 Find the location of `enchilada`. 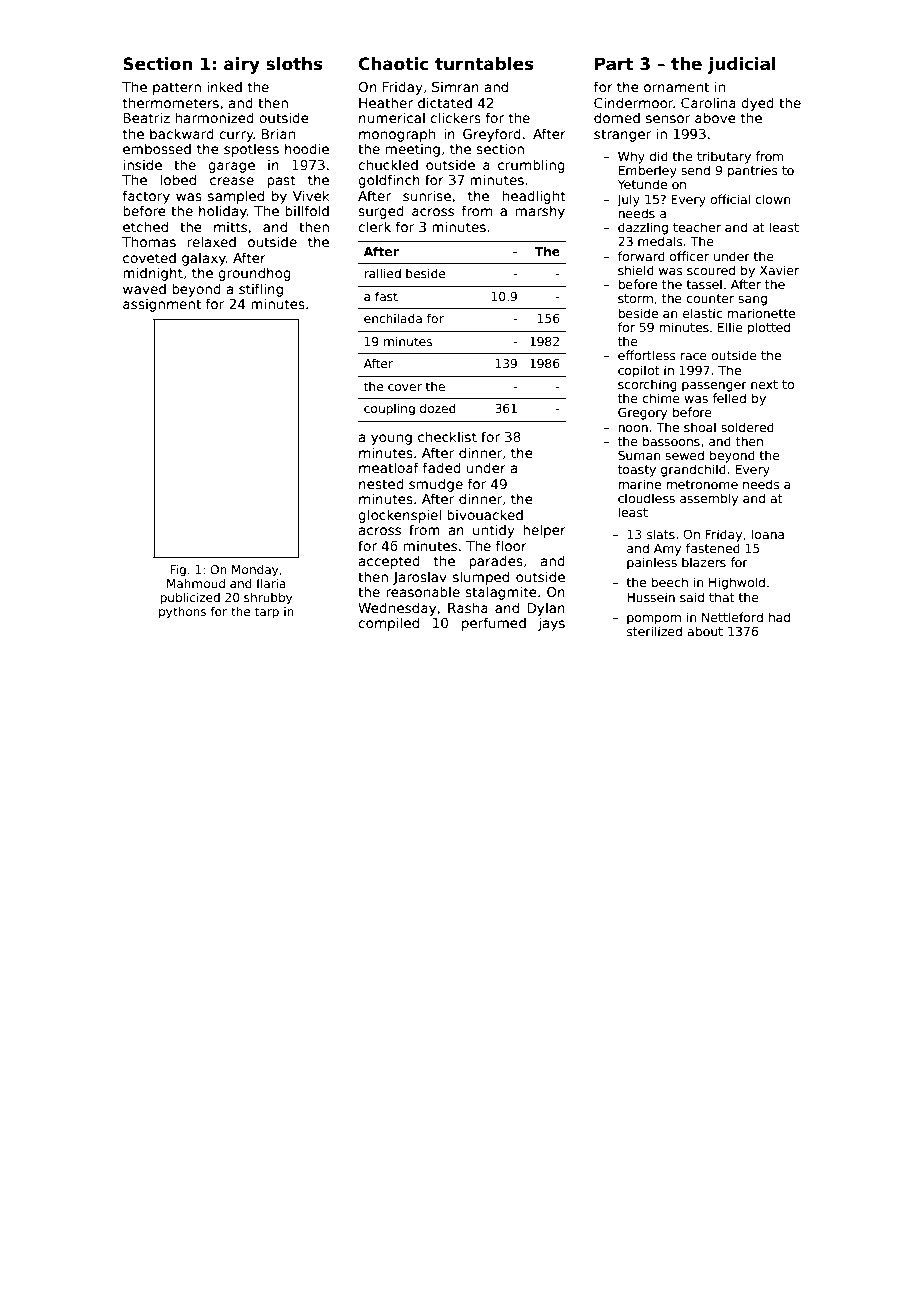

enchilada is located at coordinates (393, 318).
